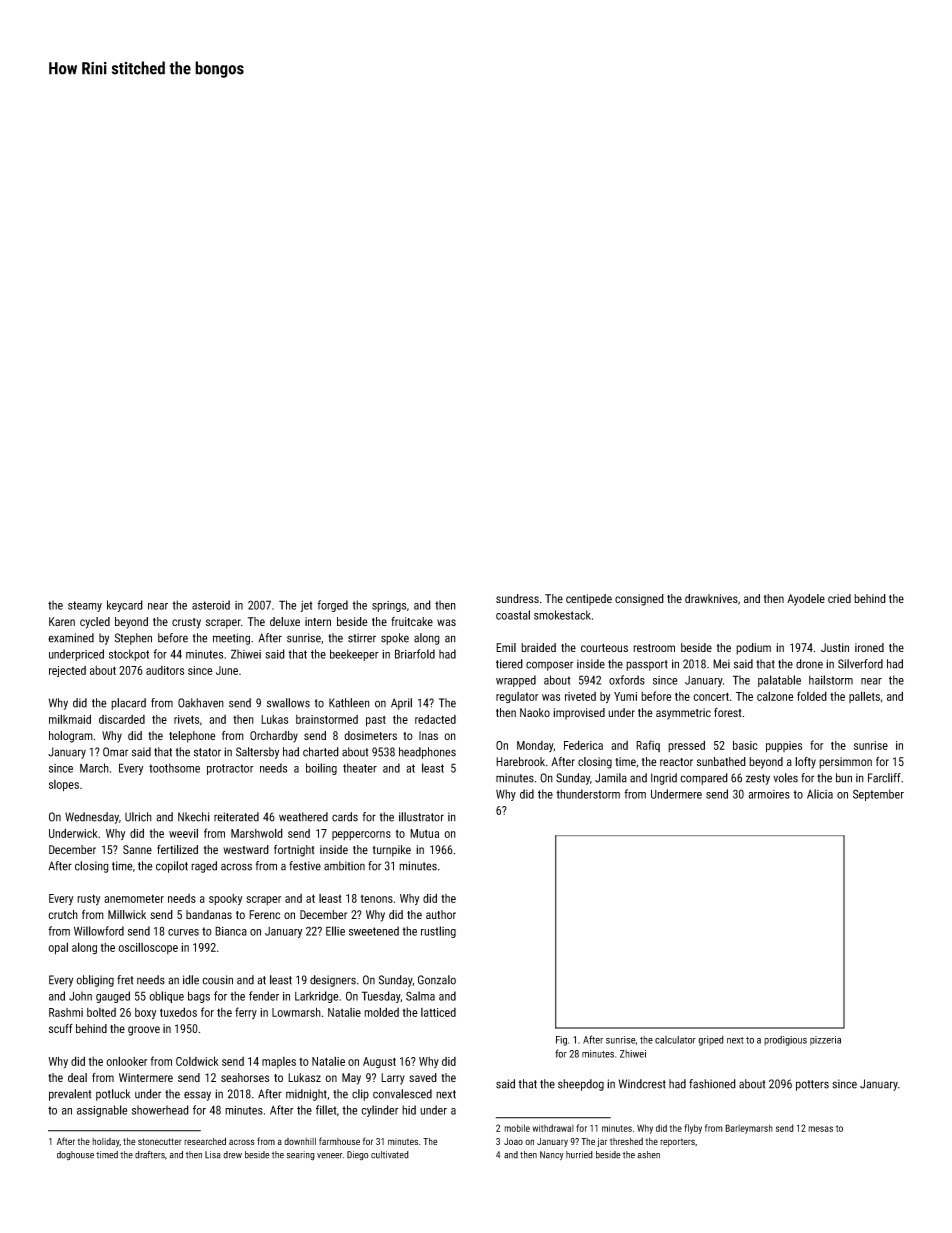  I want to click on pizzeria, so click(825, 1041).
